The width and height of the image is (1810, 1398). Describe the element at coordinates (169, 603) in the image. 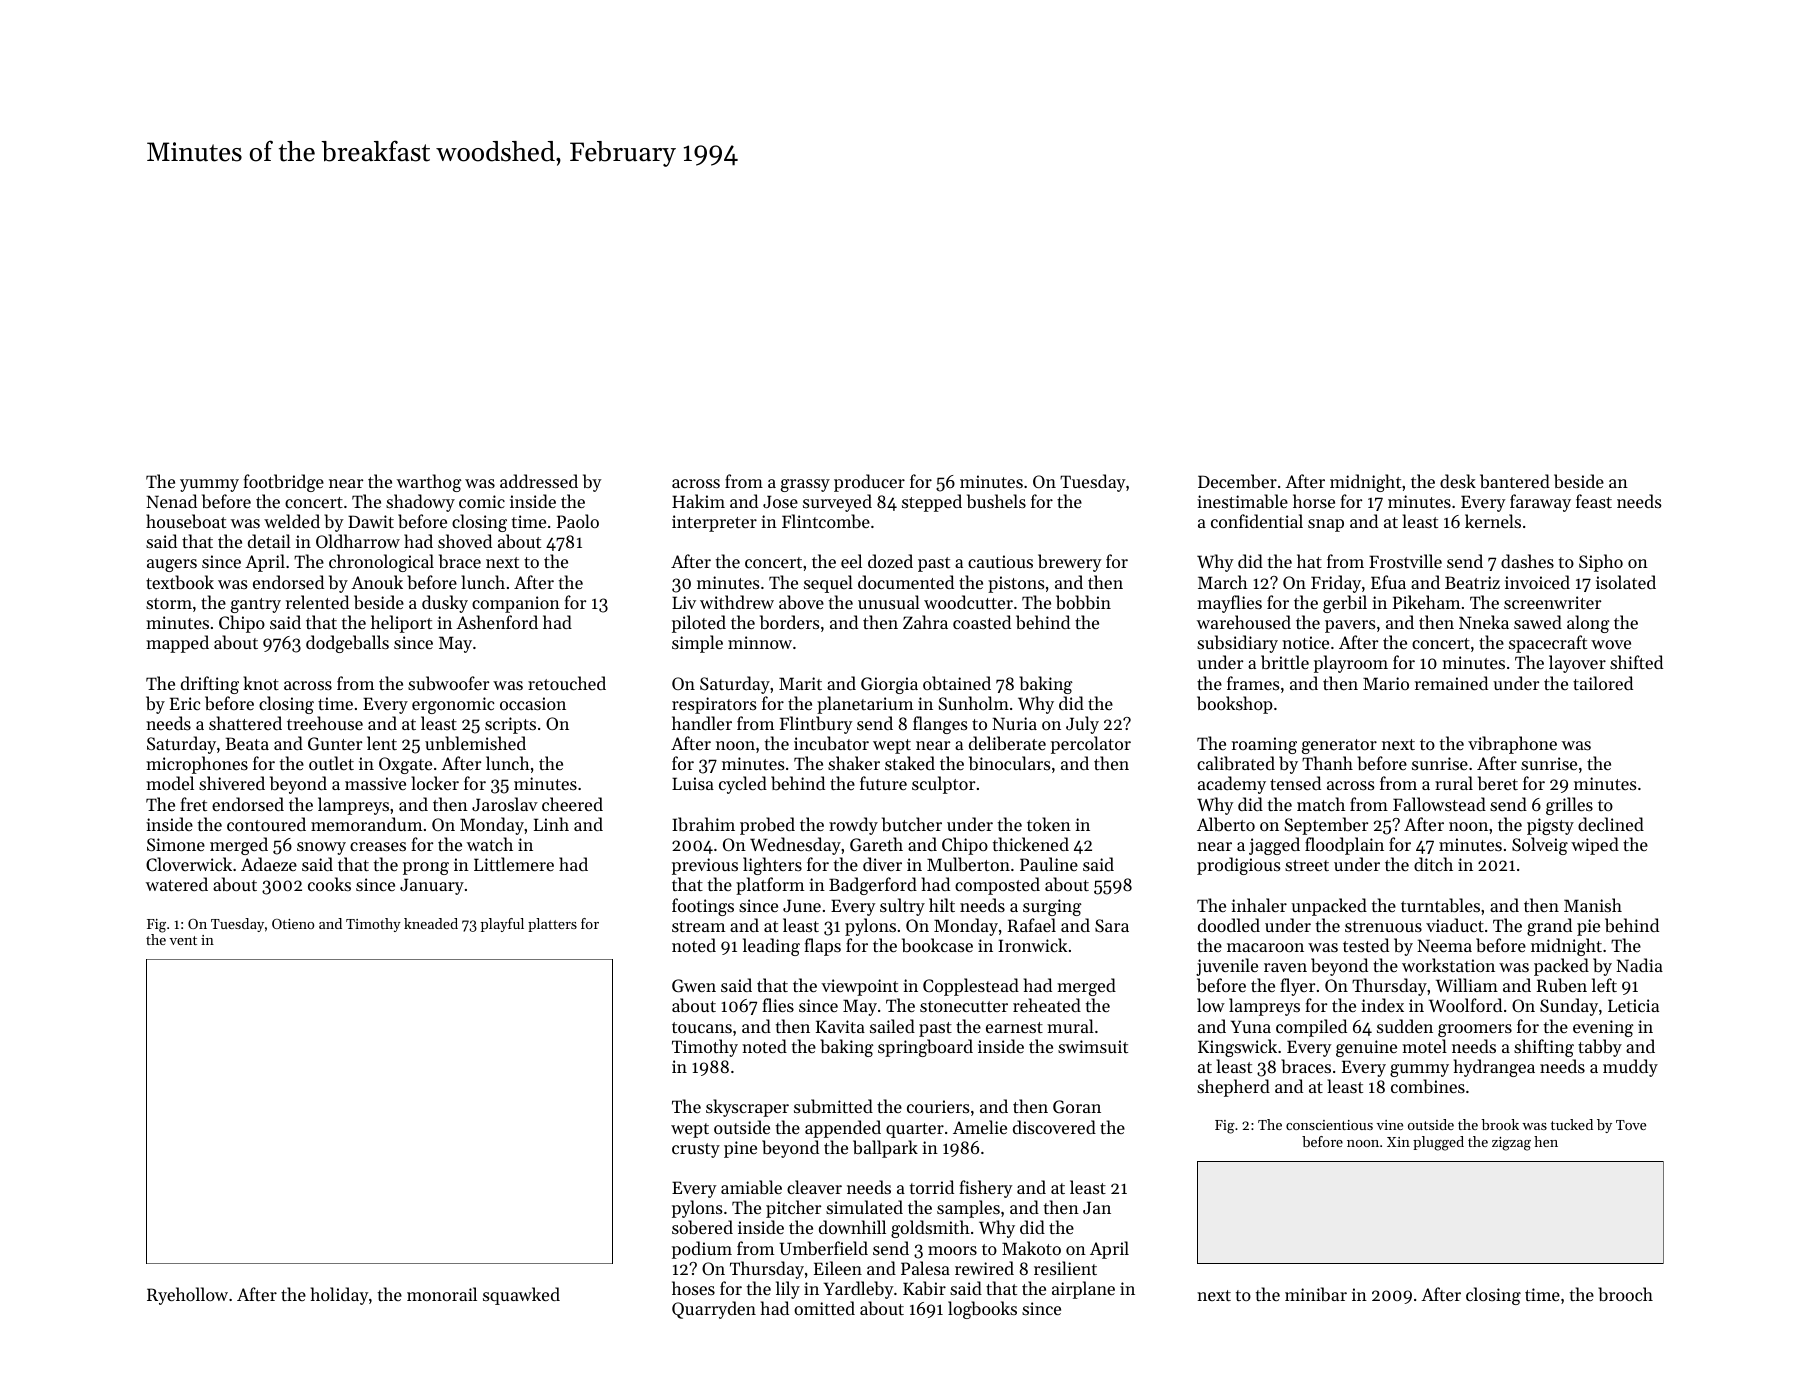

I see `storm` at that location.
